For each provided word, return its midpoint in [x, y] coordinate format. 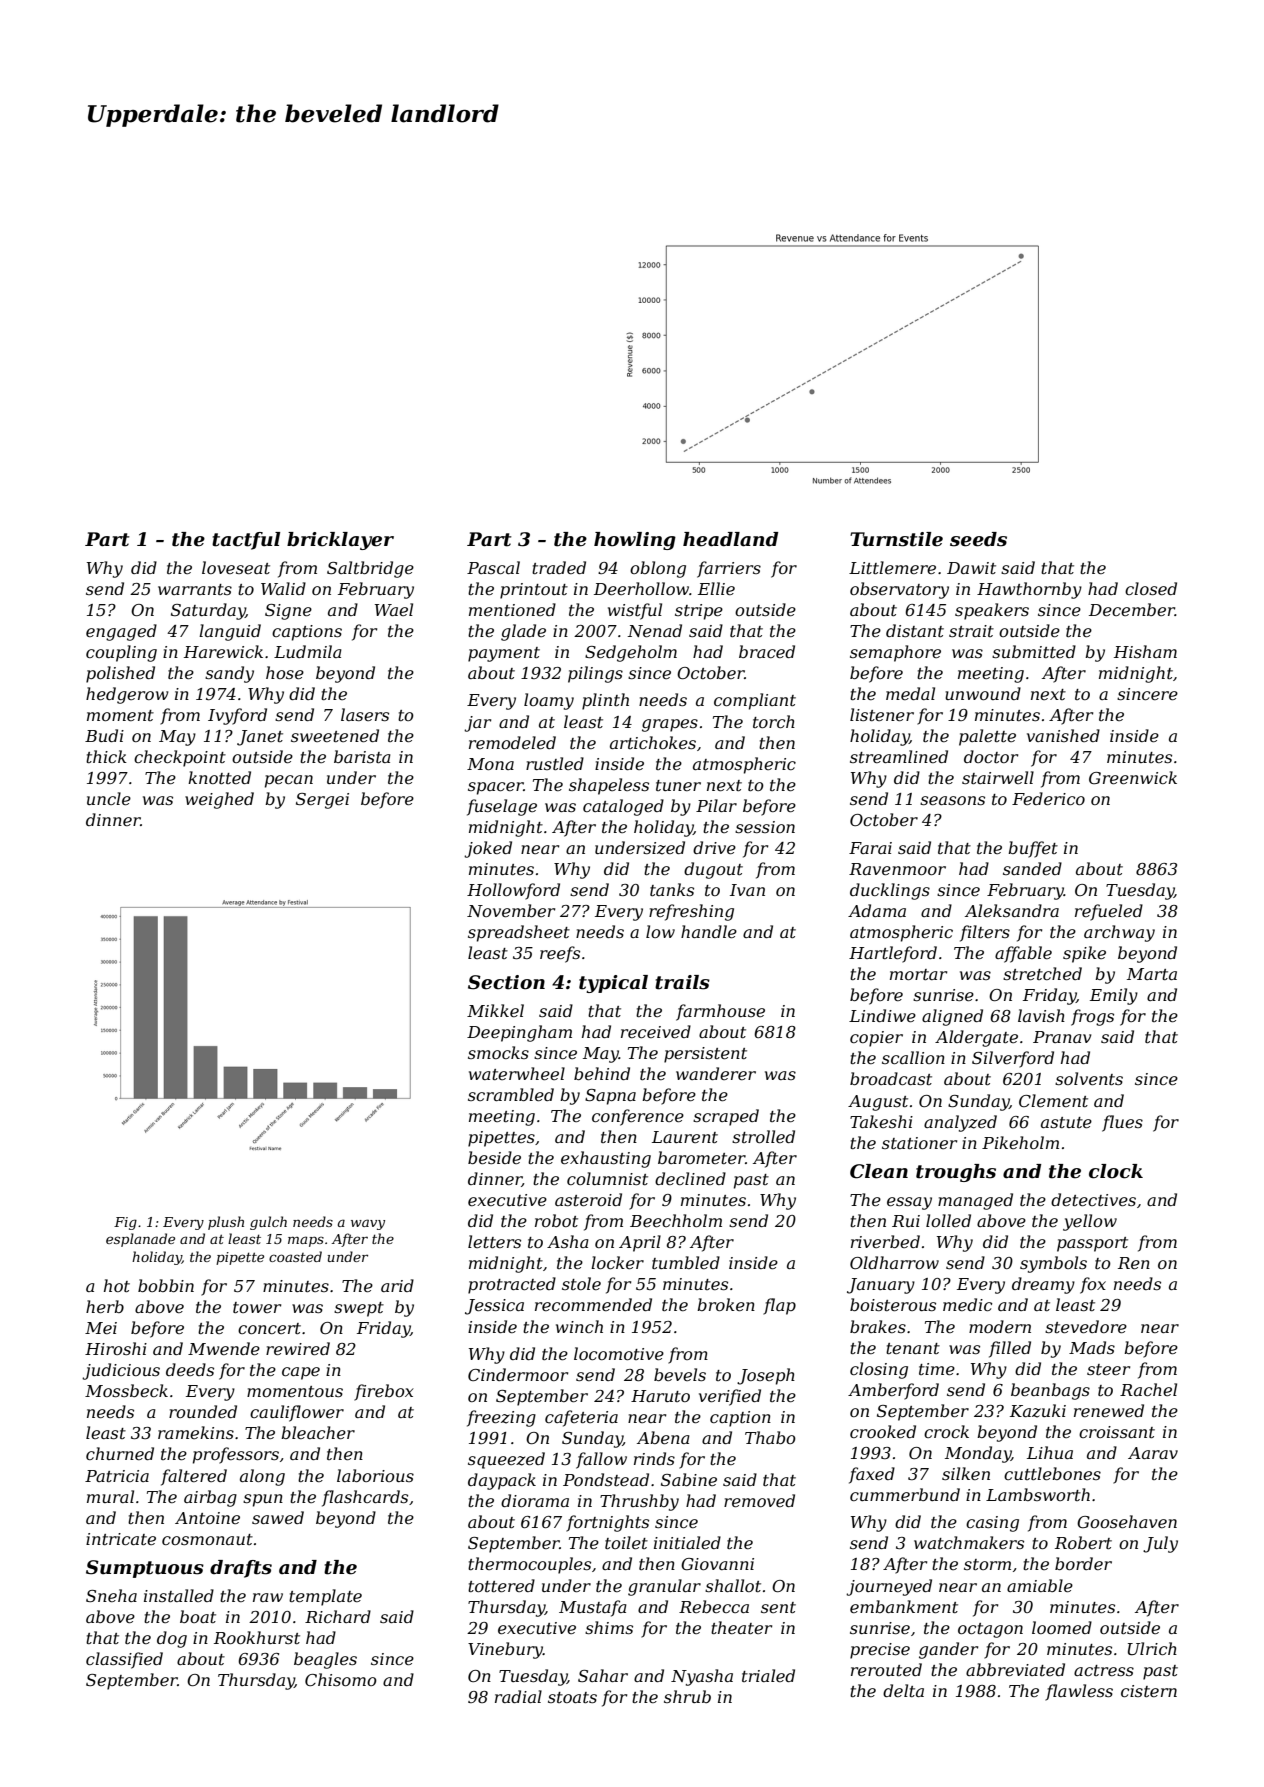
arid [397, 1285]
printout [534, 591]
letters [494, 1241]
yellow [1090, 1222]
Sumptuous [145, 1569]
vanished [1063, 735]
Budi [104, 735]
